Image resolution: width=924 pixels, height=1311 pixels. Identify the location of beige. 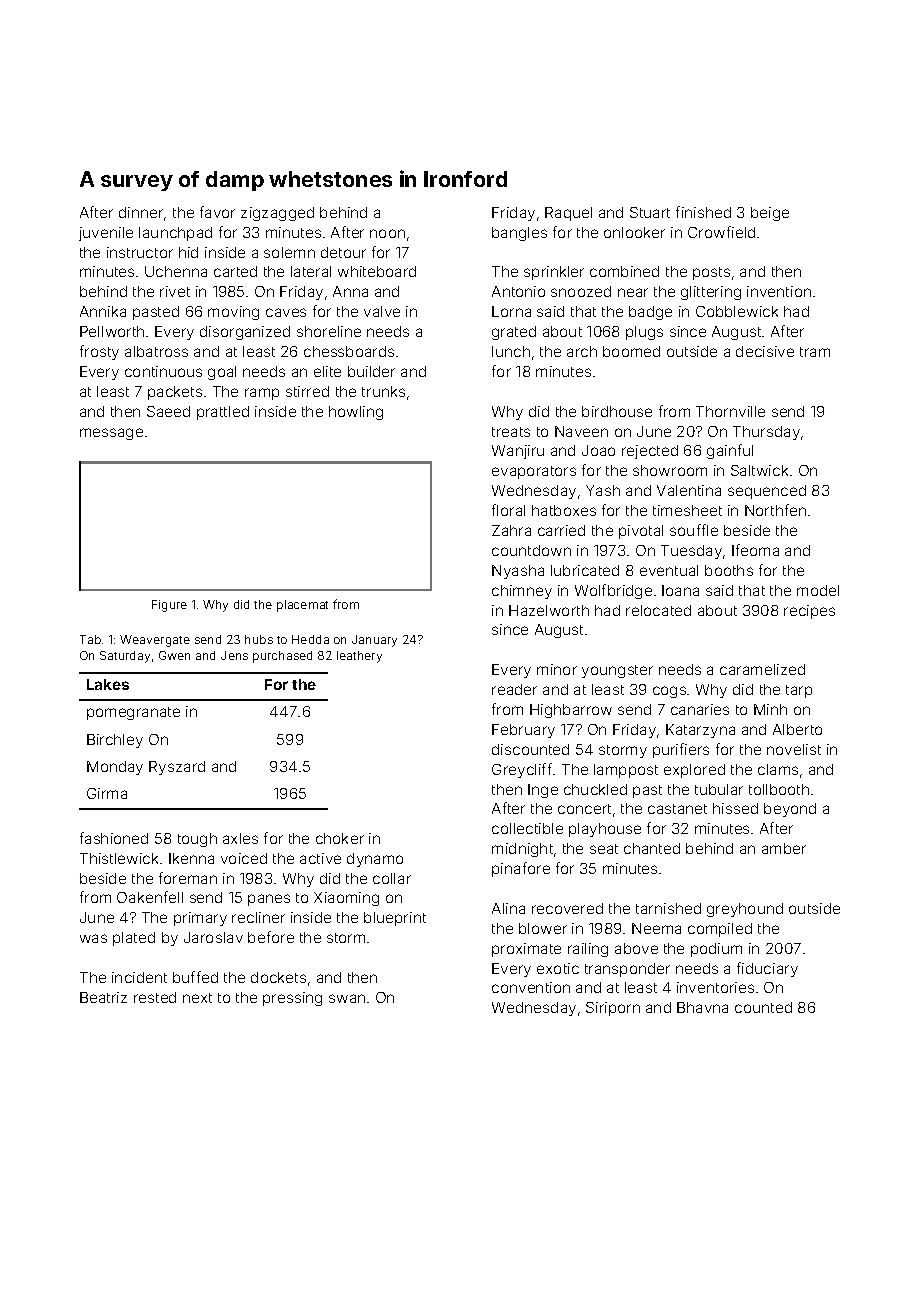
(770, 214).
